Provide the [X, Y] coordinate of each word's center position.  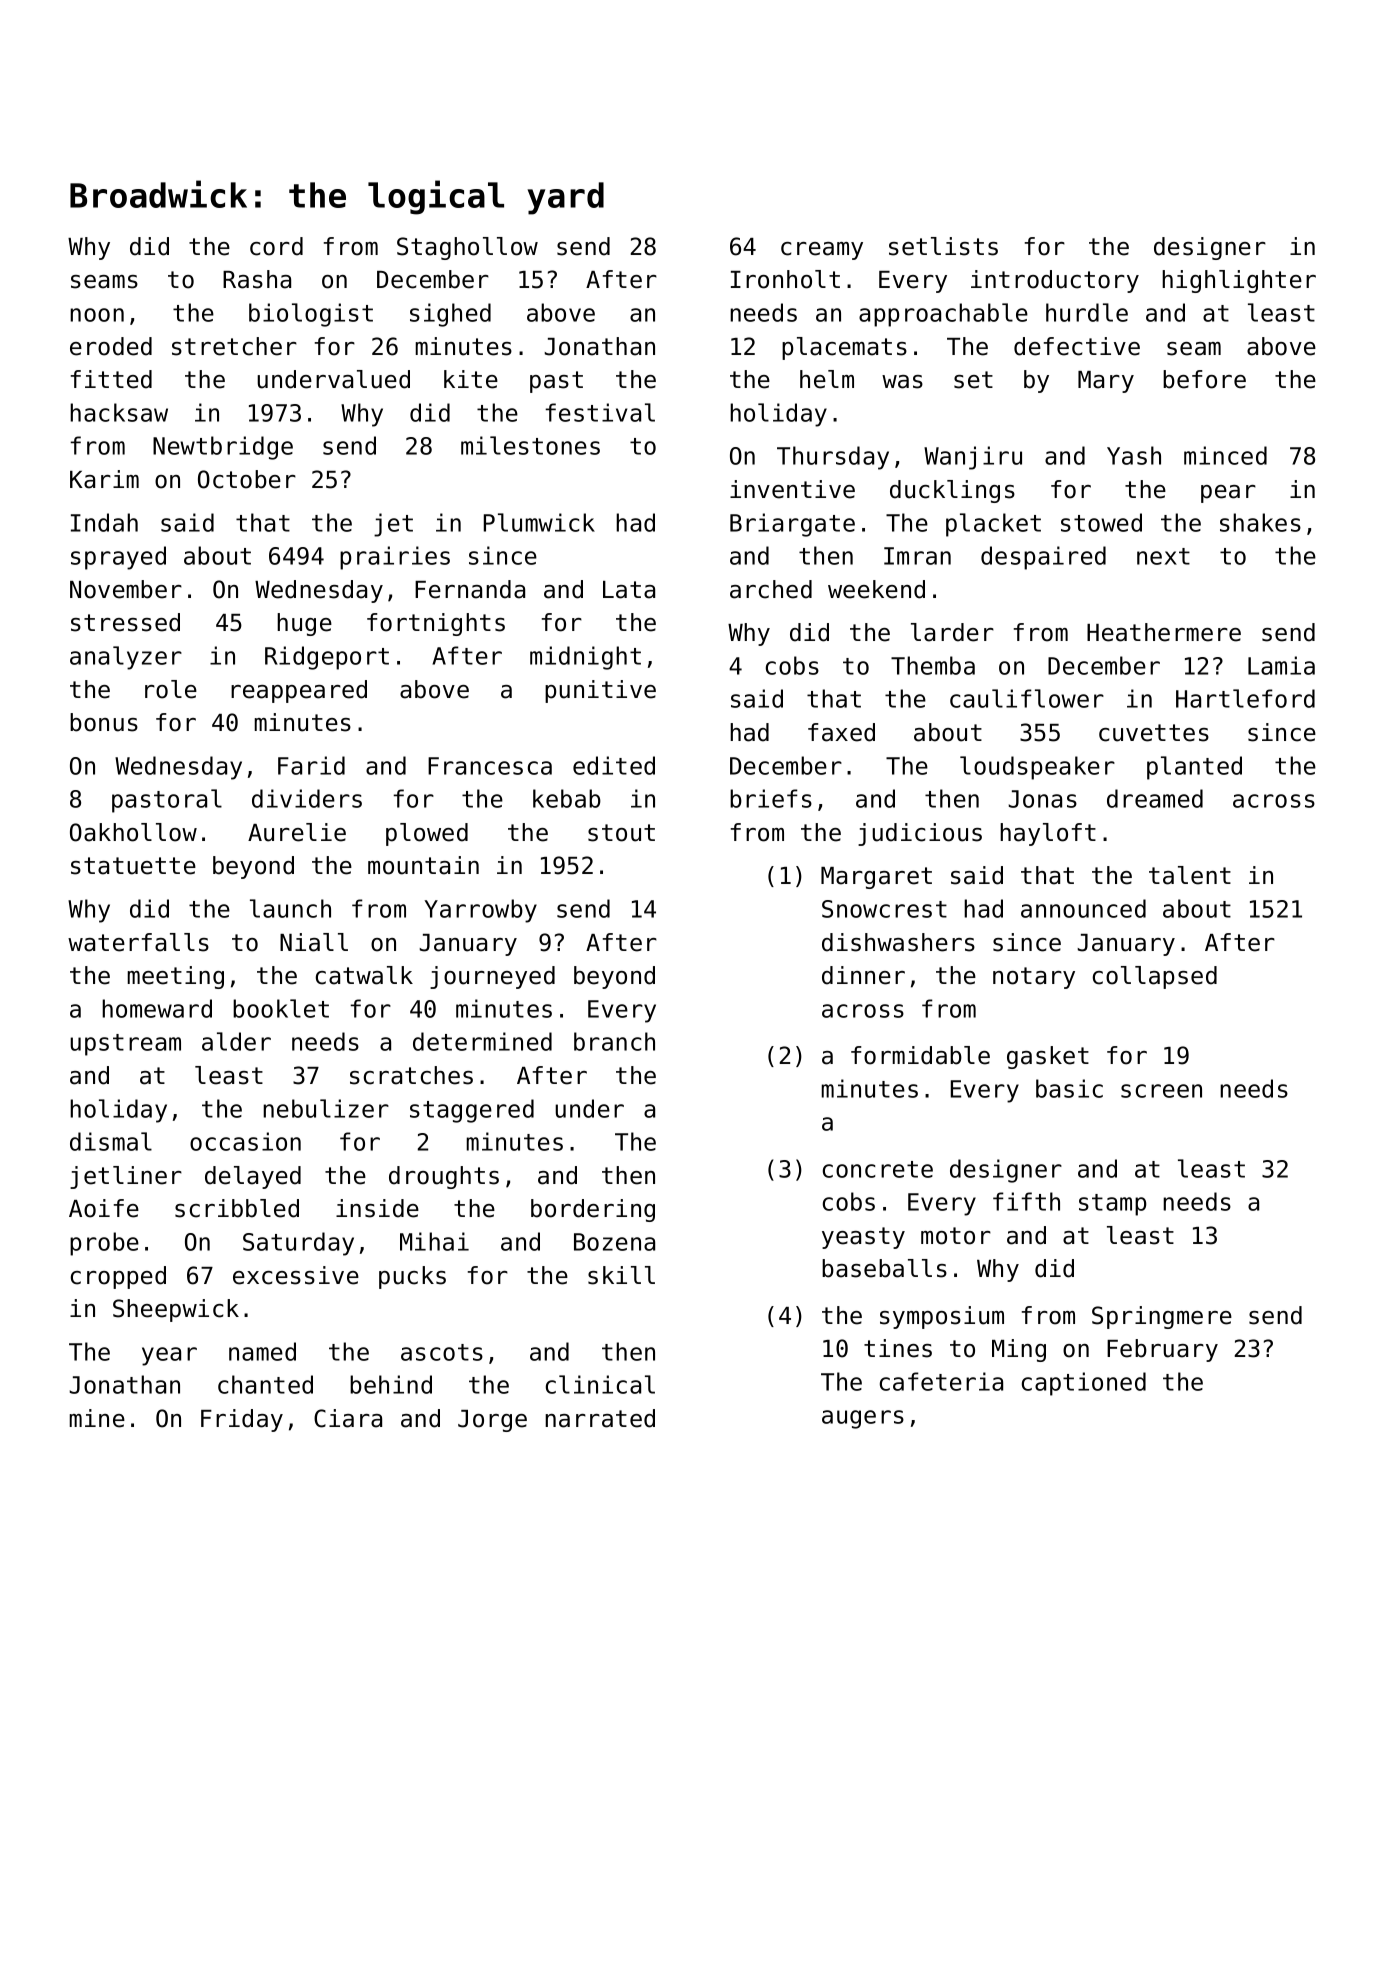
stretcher [234, 346]
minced [1225, 455]
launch [290, 908]
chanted [265, 1384]
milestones [530, 445]
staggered [472, 1111]
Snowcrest [884, 909]
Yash [1134, 455]
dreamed [1155, 798]
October [247, 479]
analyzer [126, 658]
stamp [1113, 1205]
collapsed [1155, 977]
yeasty [863, 1238]
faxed [841, 732]
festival [600, 412]
